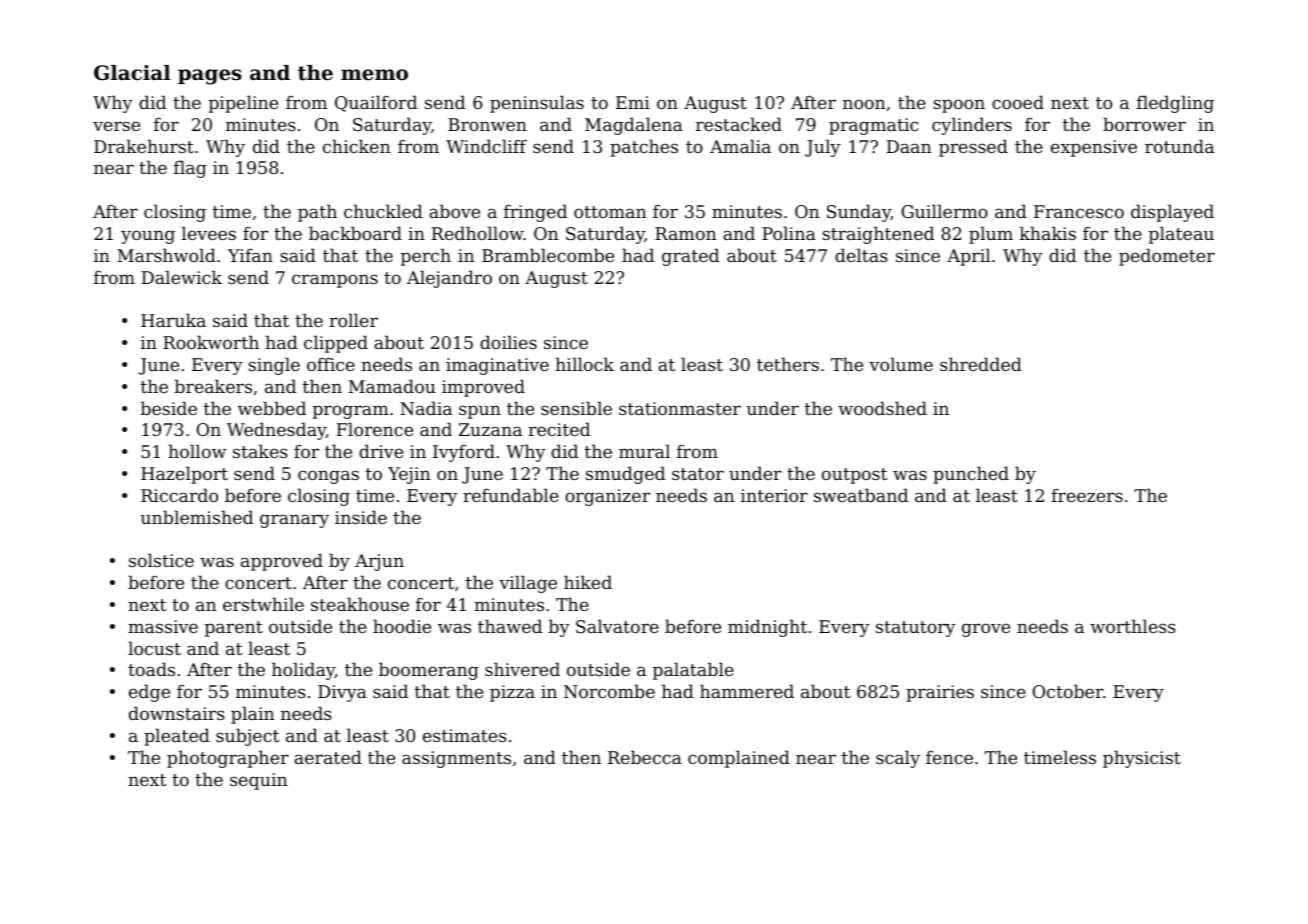 The image size is (1308, 924). What do you see at coordinates (1179, 146) in the page?
I see `rotunda` at bounding box center [1179, 146].
